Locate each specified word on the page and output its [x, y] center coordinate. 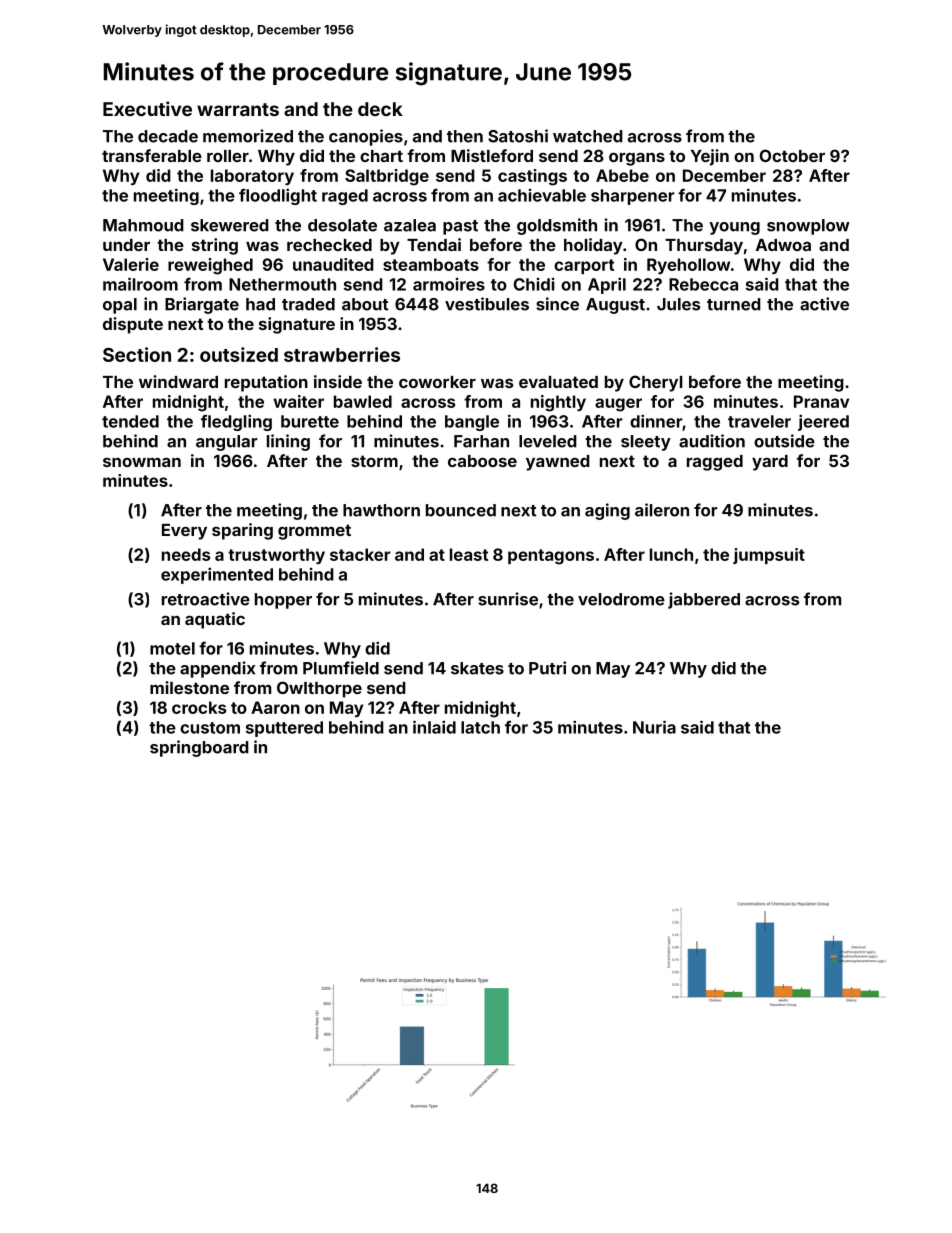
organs [637, 159]
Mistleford [492, 155]
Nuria [654, 727]
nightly [558, 403]
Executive [147, 108]
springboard [199, 748]
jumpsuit [769, 556]
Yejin [710, 157]
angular [227, 443]
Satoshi [518, 136]
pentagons [551, 557]
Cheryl [656, 383]
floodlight [278, 196]
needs [186, 554]
